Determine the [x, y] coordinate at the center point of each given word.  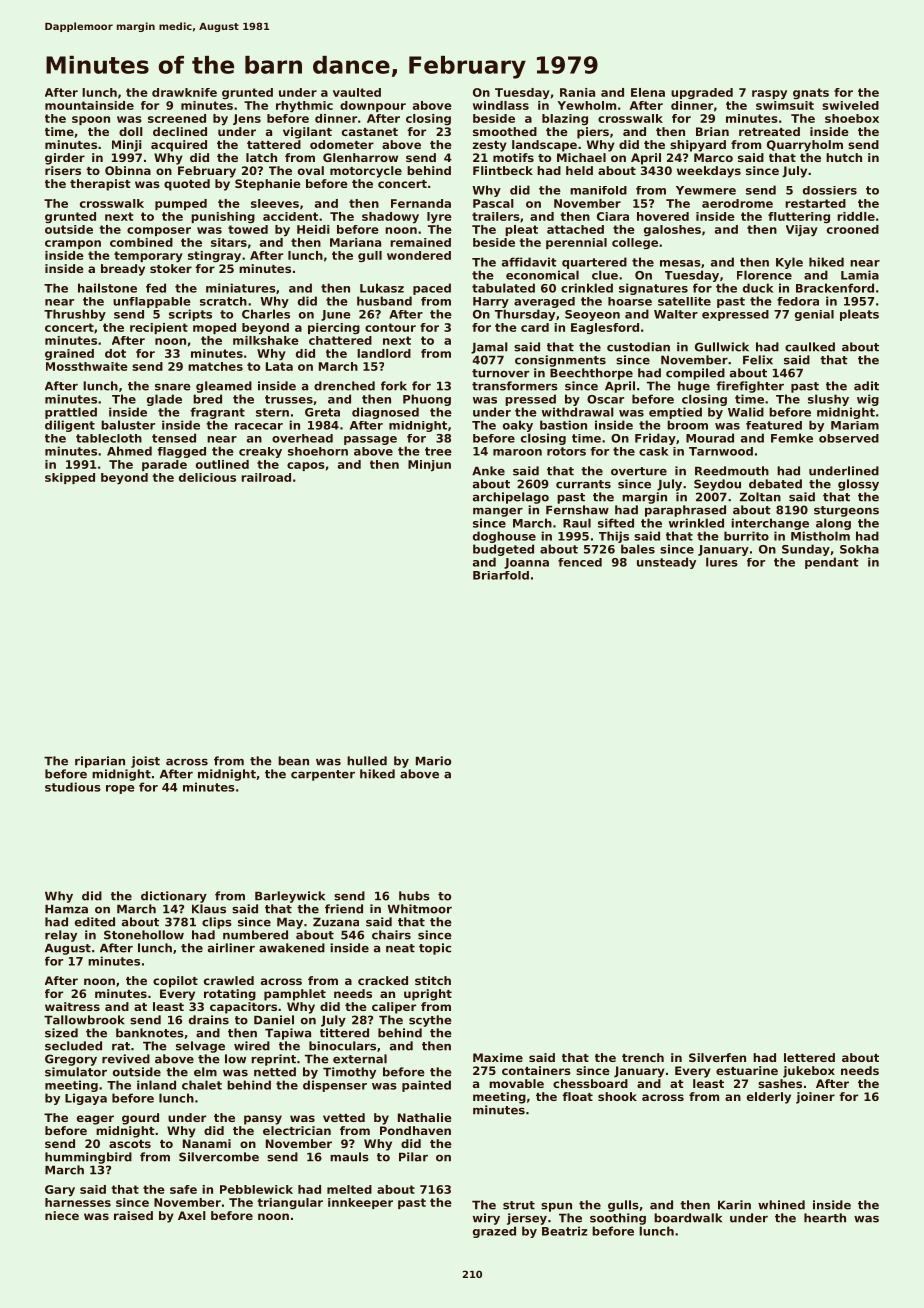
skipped [70, 478]
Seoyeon [592, 315]
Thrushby [75, 315]
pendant [832, 563]
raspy [769, 94]
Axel [192, 1215]
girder [65, 159]
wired [252, 1046]
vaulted [357, 92]
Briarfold [501, 575]
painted [426, 1086]
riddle [856, 216]
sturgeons [846, 511]
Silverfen [717, 1057]
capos [306, 466]
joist [145, 762]
